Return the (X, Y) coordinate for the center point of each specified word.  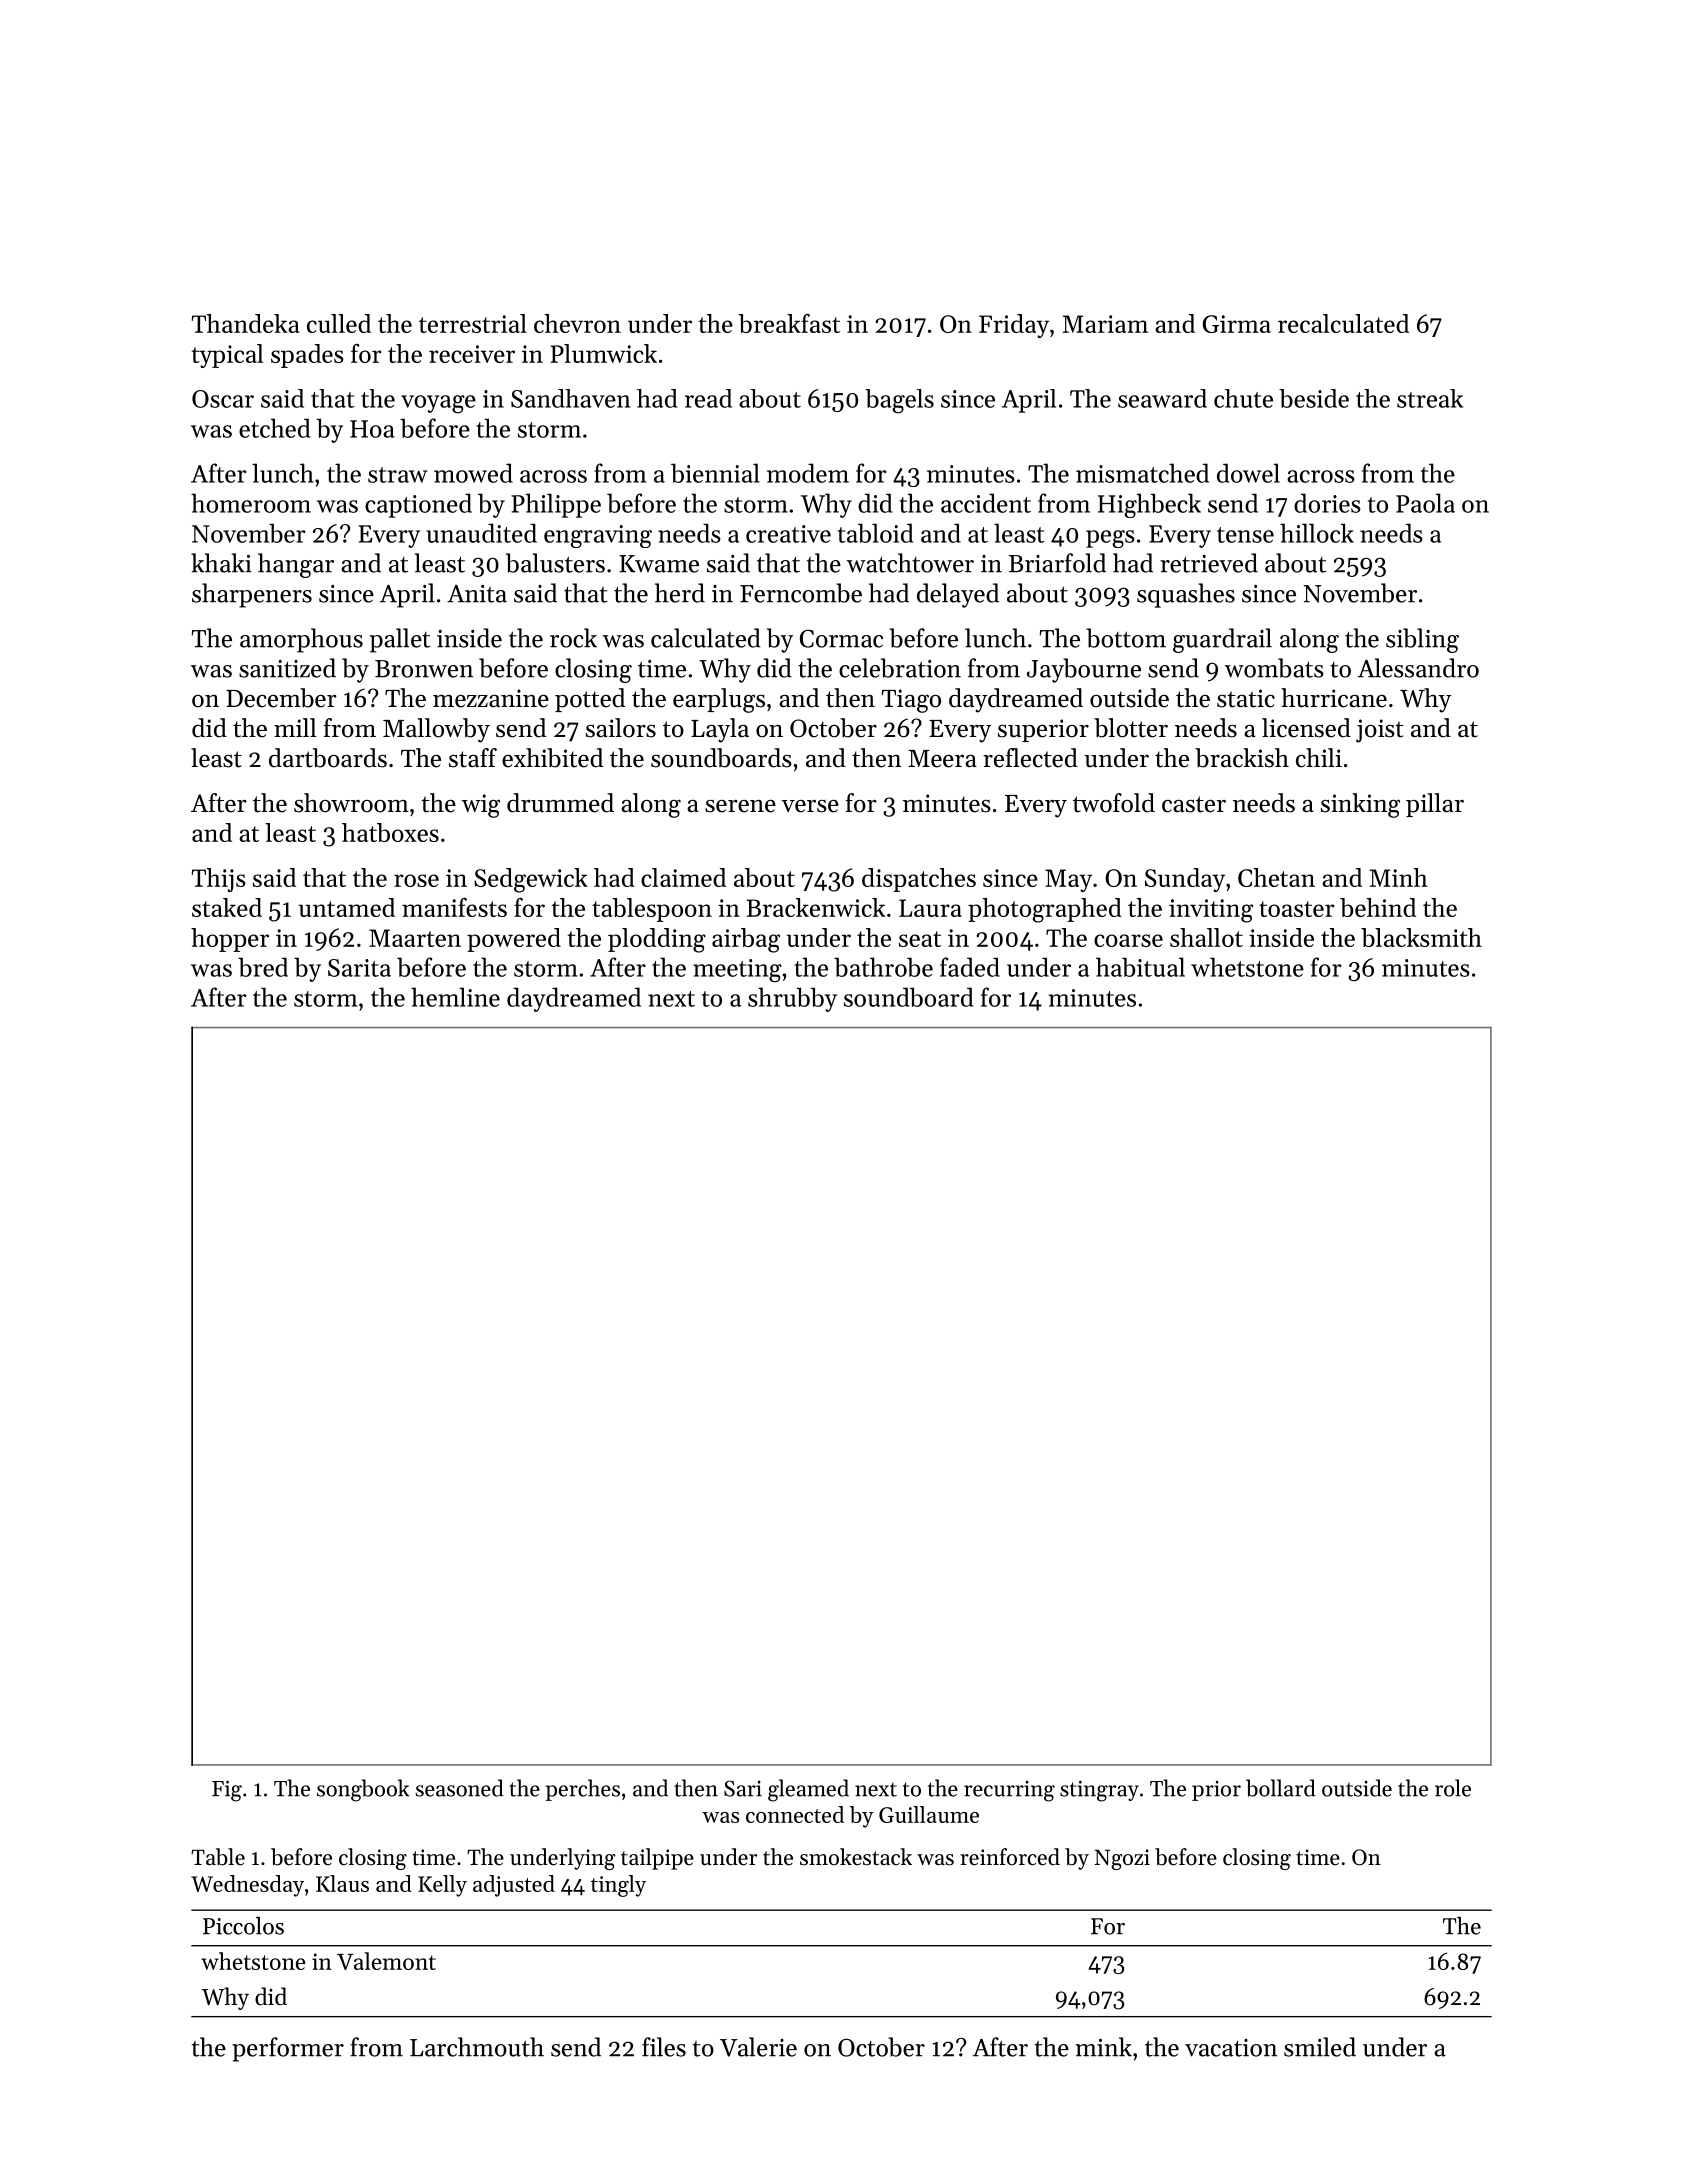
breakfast (789, 323)
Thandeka (245, 323)
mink (1104, 2047)
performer (288, 2049)
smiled (1320, 2047)
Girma (1237, 324)
